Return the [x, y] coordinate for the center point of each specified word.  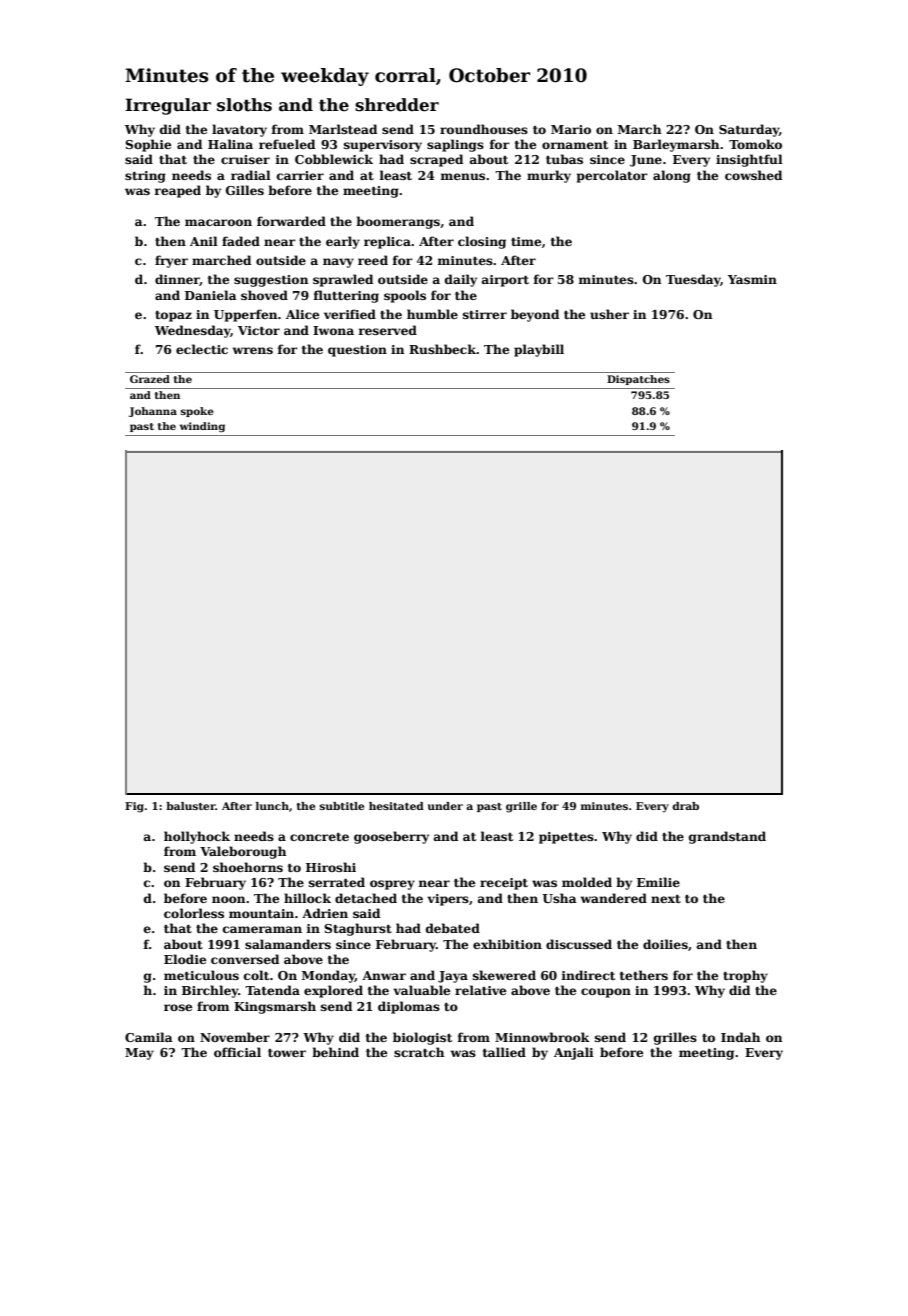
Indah [740, 1037]
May [139, 1054]
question [357, 351]
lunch [272, 806]
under [445, 806]
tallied [504, 1052]
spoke [197, 412]
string [145, 177]
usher [609, 314]
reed [373, 260]
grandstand [727, 837]
